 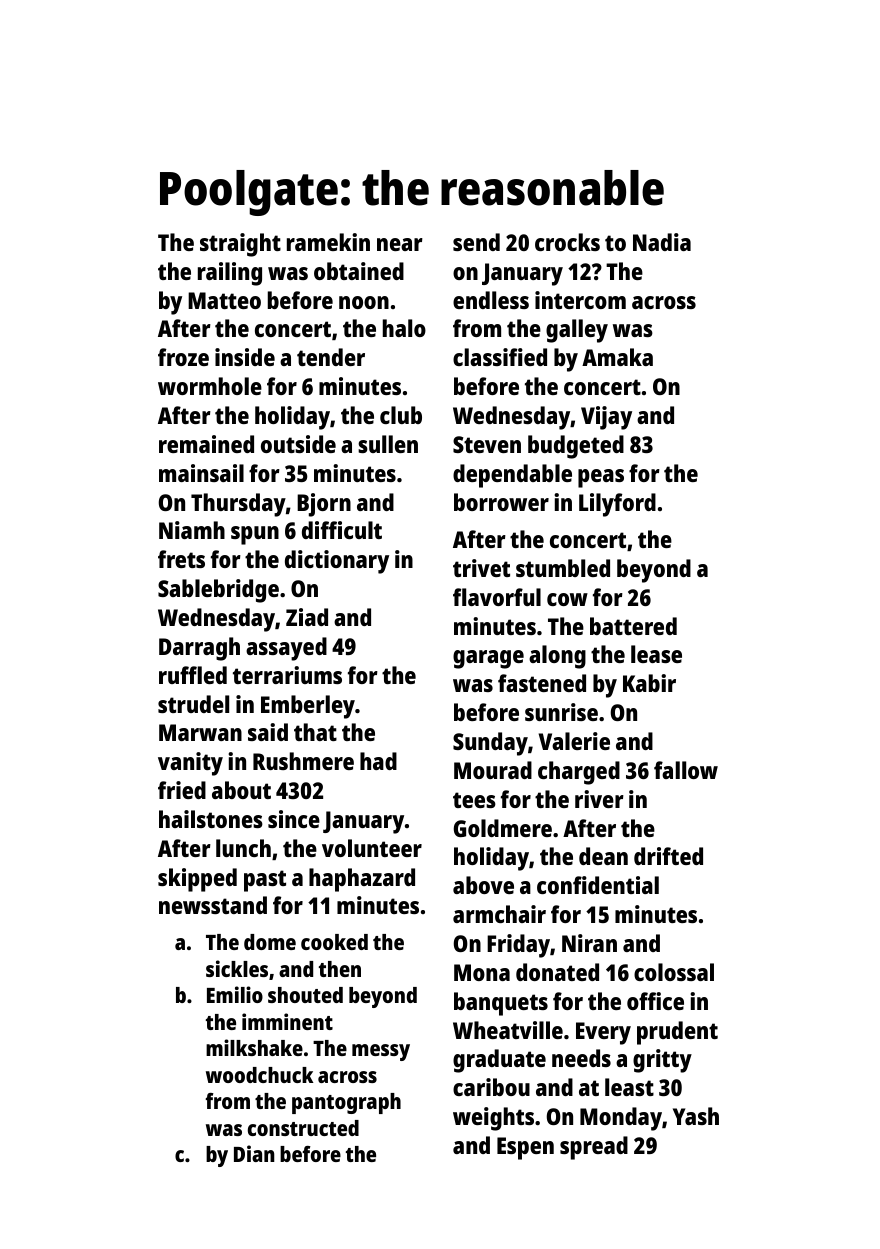 What do you see at coordinates (245, 357) in the image?
I see `inside` at bounding box center [245, 357].
